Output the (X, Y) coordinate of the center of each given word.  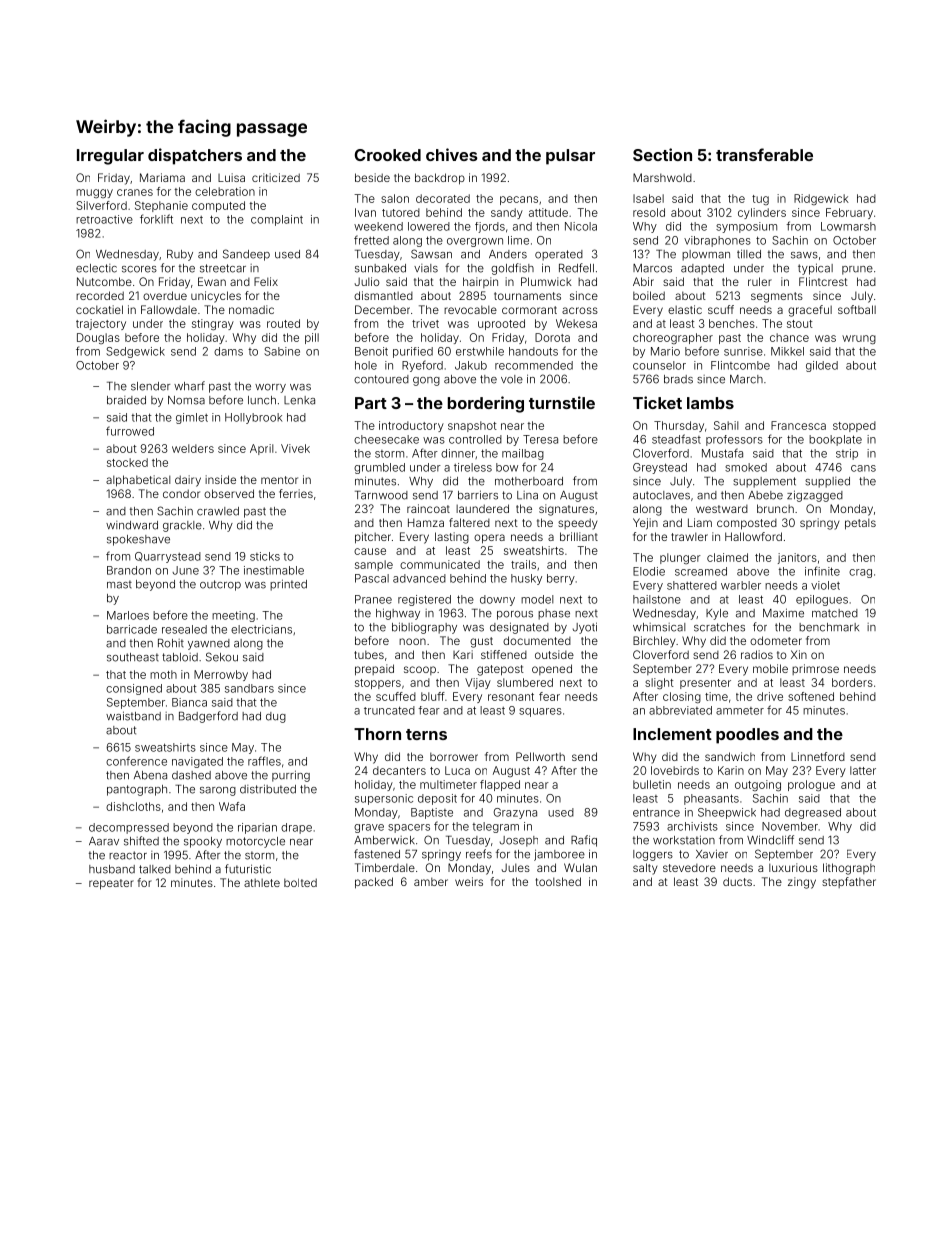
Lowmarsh (848, 226)
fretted (371, 240)
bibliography (424, 628)
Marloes (128, 615)
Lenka (299, 400)
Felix (266, 281)
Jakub (471, 365)
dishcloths (133, 806)
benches (732, 323)
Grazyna (515, 813)
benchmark (829, 627)
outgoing (758, 785)
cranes (135, 192)
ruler (760, 281)
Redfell (576, 268)
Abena (150, 775)
